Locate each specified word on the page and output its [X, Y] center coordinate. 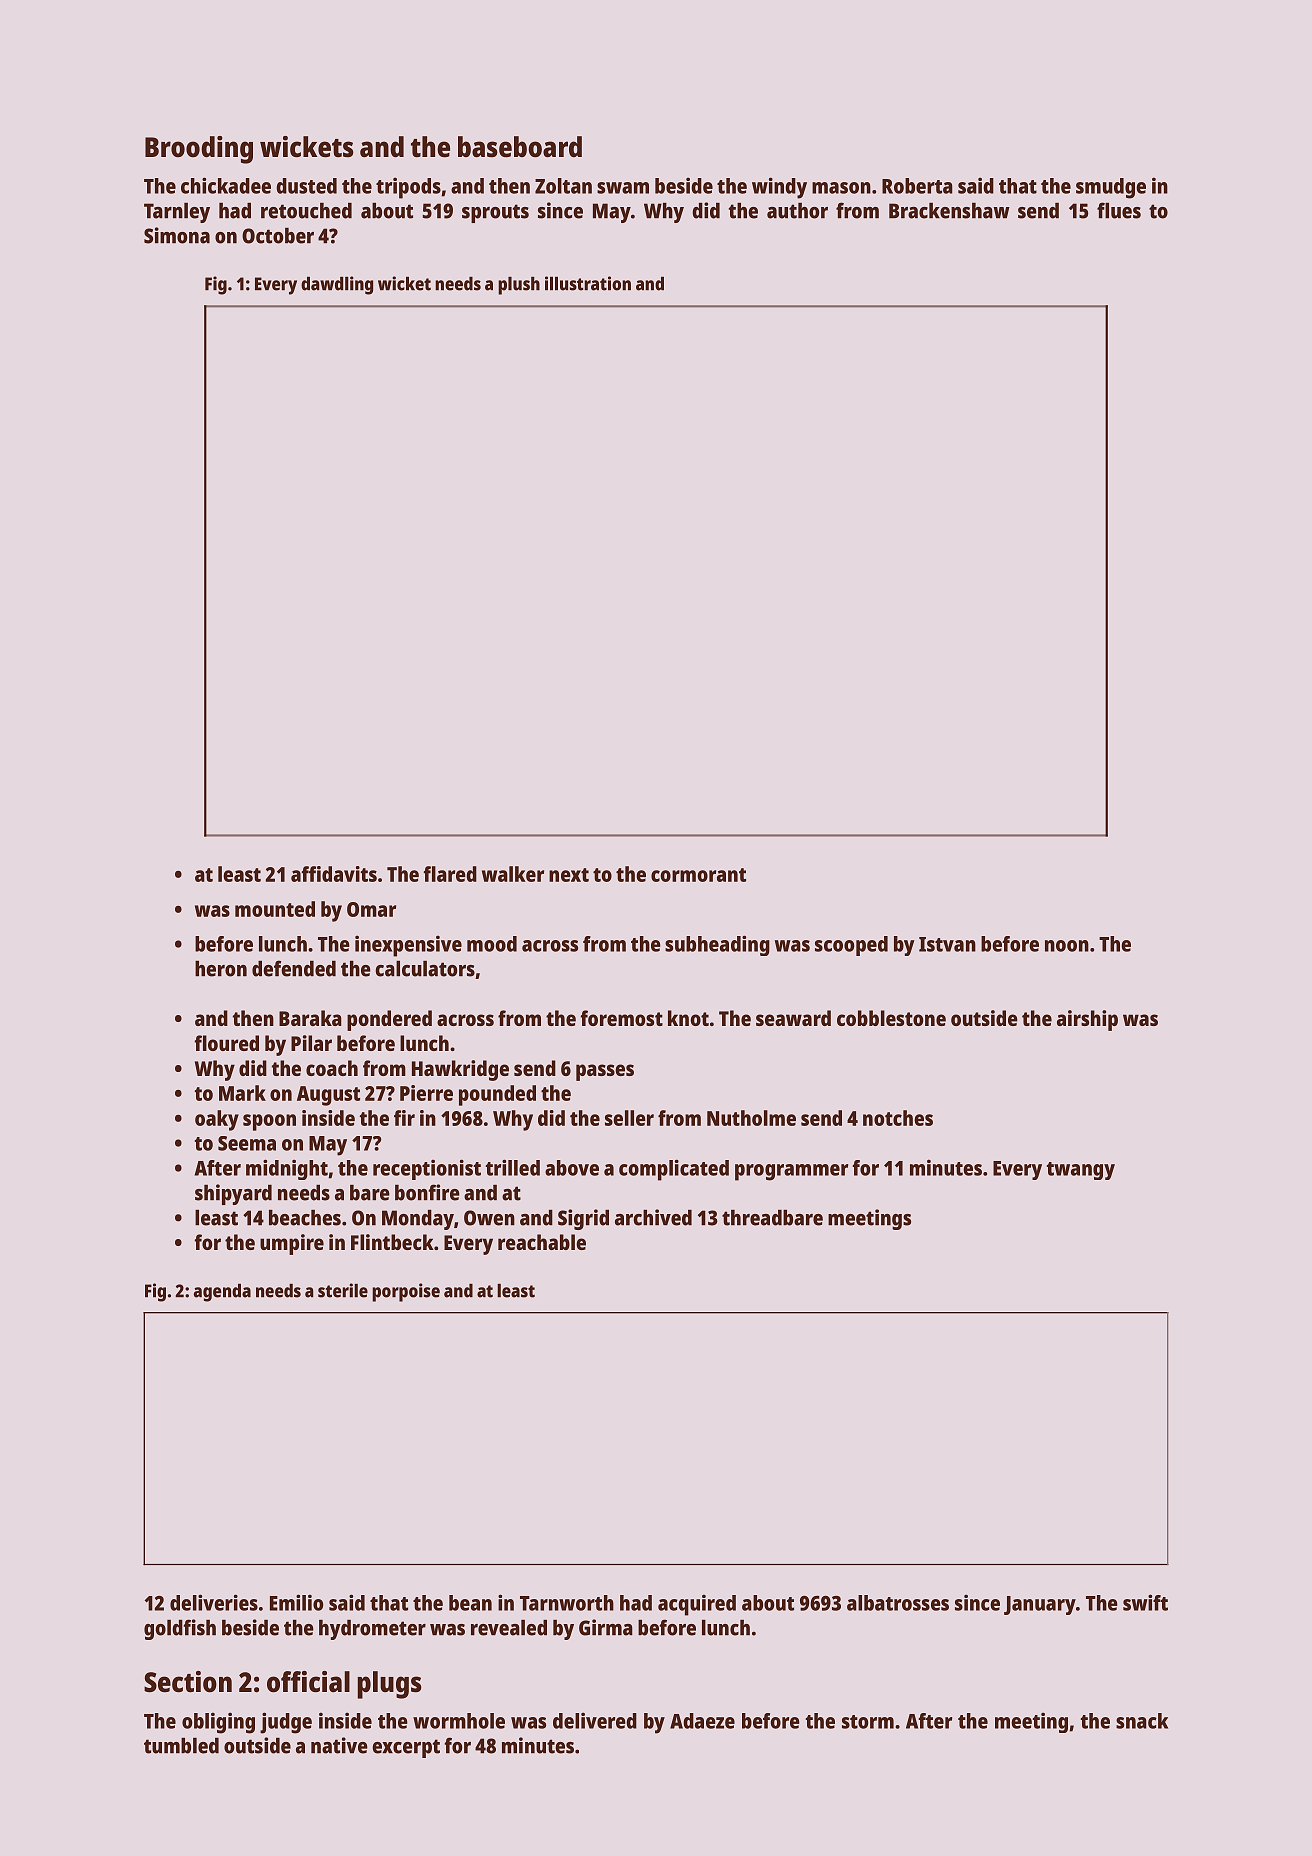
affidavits [334, 874]
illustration [588, 283]
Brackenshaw [949, 210]
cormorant [698, 875]
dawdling [337, 285]
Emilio [296, 1602]
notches [898, 1118]
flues [1119, 210]
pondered [389, 1020]
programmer [791, 1172]
